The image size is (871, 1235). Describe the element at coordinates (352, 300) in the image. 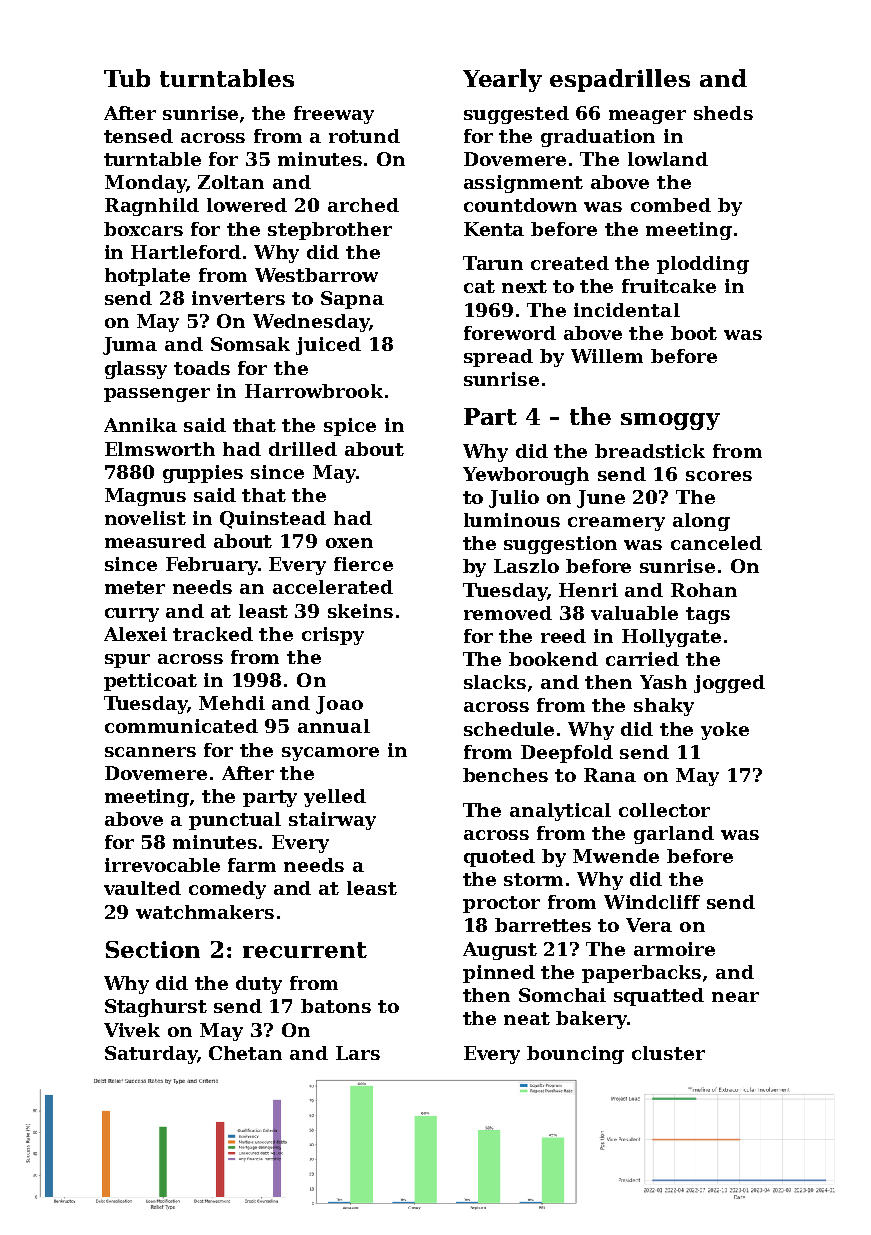

I see `Sapna` at that location.
